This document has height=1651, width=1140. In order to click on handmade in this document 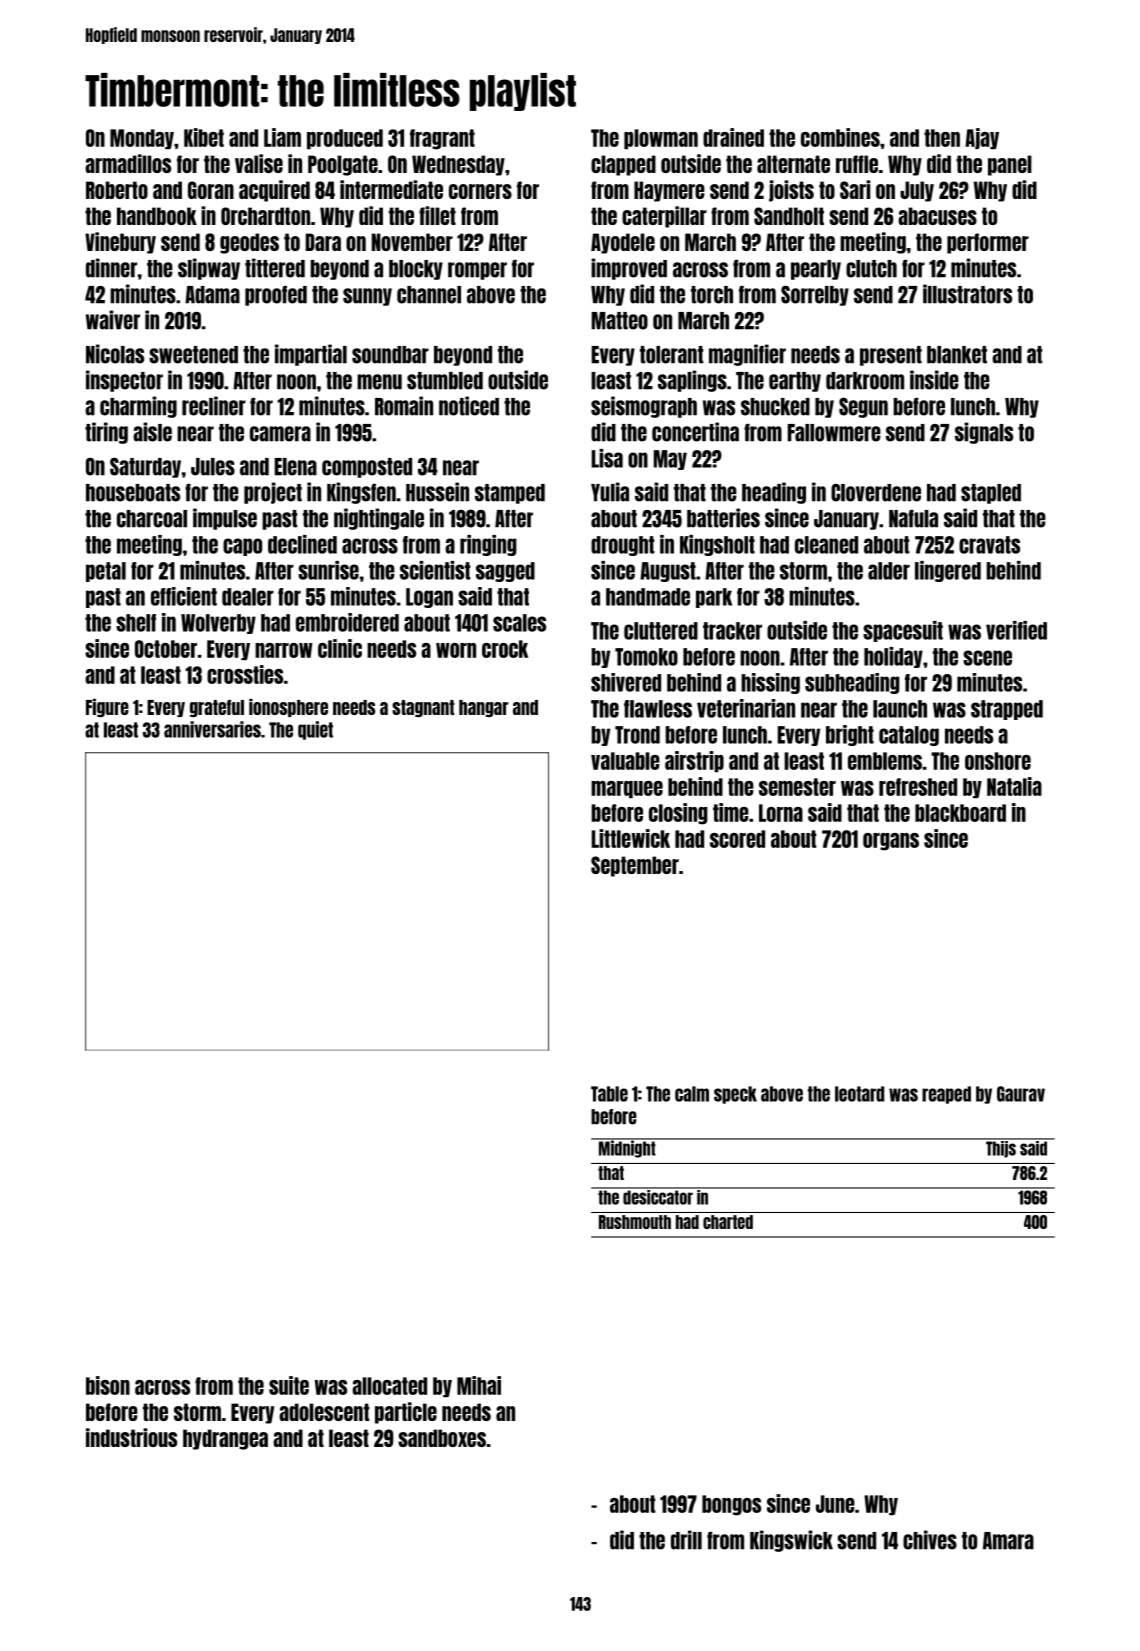, I will do `click(648, 597)`.
